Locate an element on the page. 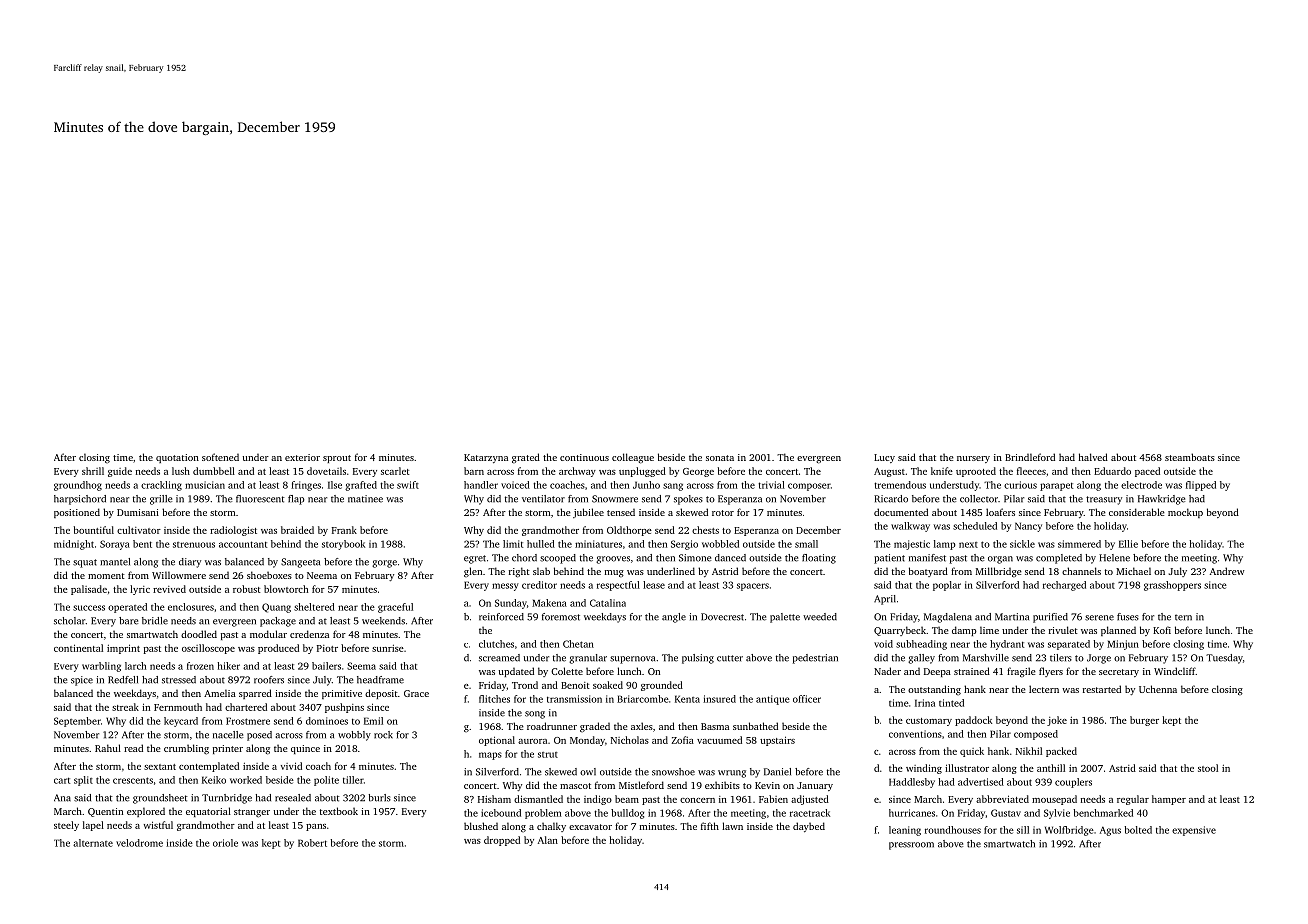 The height and width of the page is (924, 1308). loafers is located at coordinates (1000, 512).
